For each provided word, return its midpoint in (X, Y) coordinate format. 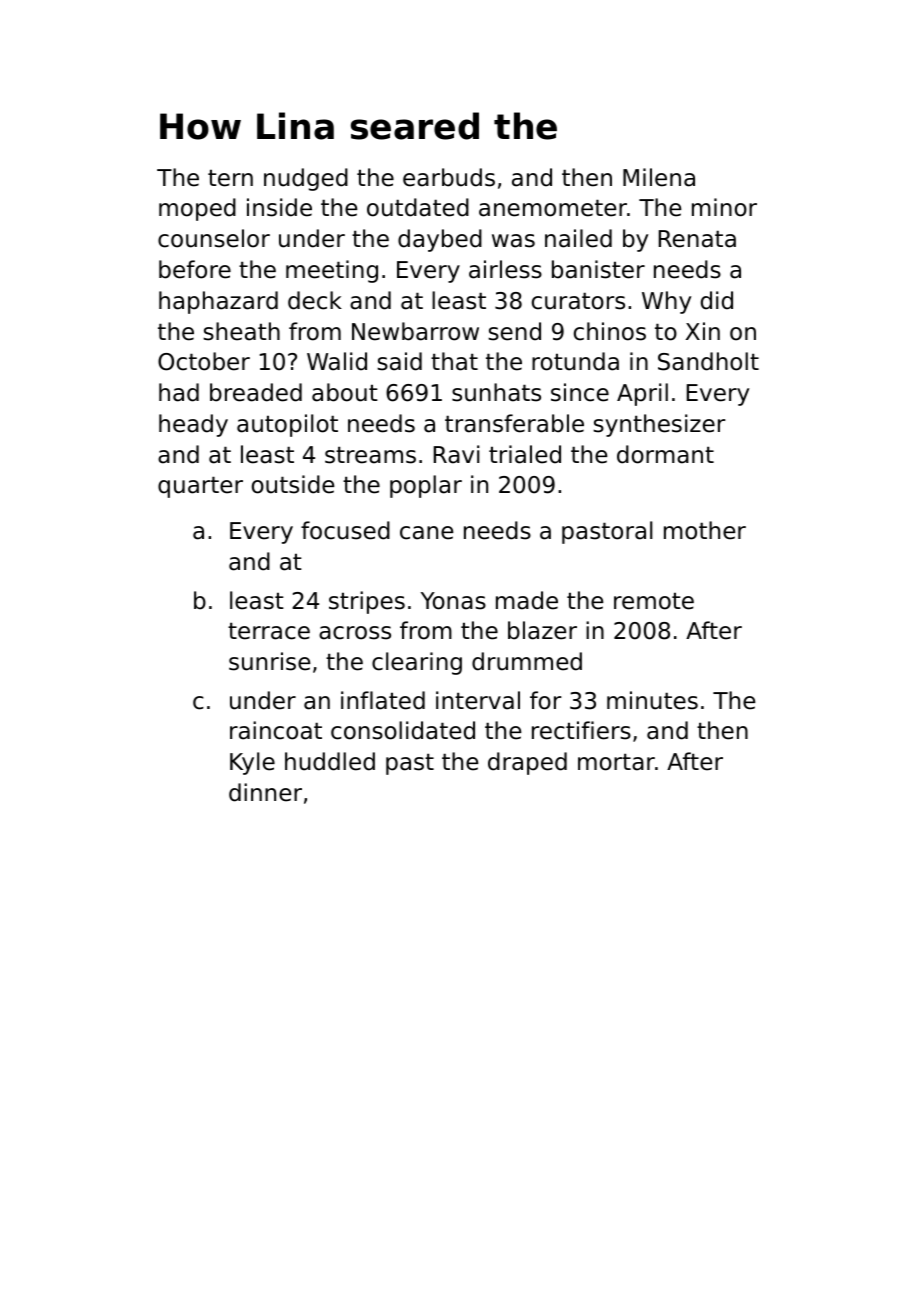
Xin (703, 331)
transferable (514, 423)
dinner (265, 792)
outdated (418, 207)
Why (666, 302)
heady (193, 425)
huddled (330, 761)
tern (230, 178)
